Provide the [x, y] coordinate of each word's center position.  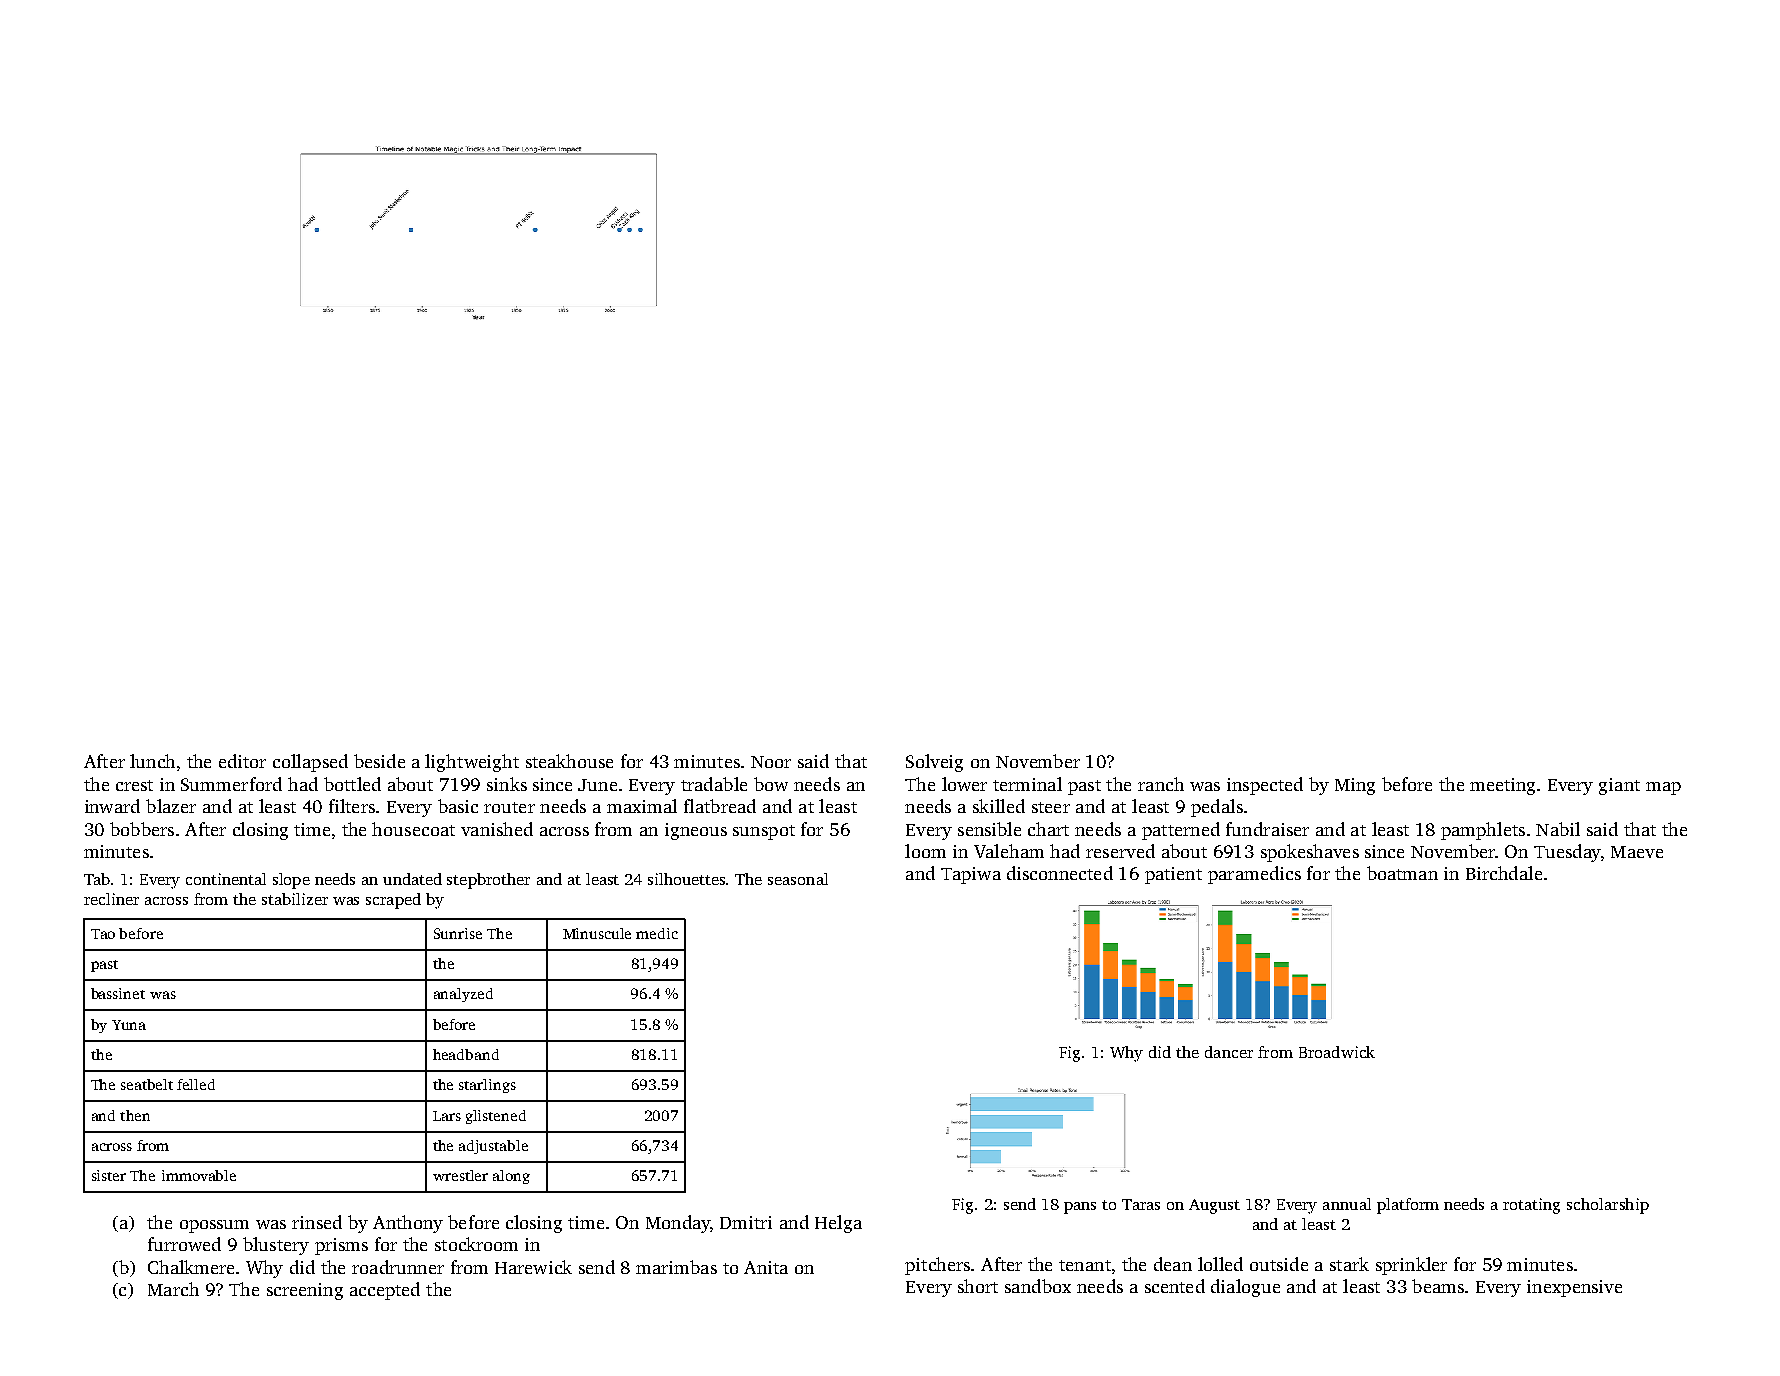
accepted [385, 1291]
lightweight [472, 763]
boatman [1402, 873]
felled [196, 1084]
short [978, 1286]
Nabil [1558, 829]
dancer [1229, 1052]
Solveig [934, 763]
